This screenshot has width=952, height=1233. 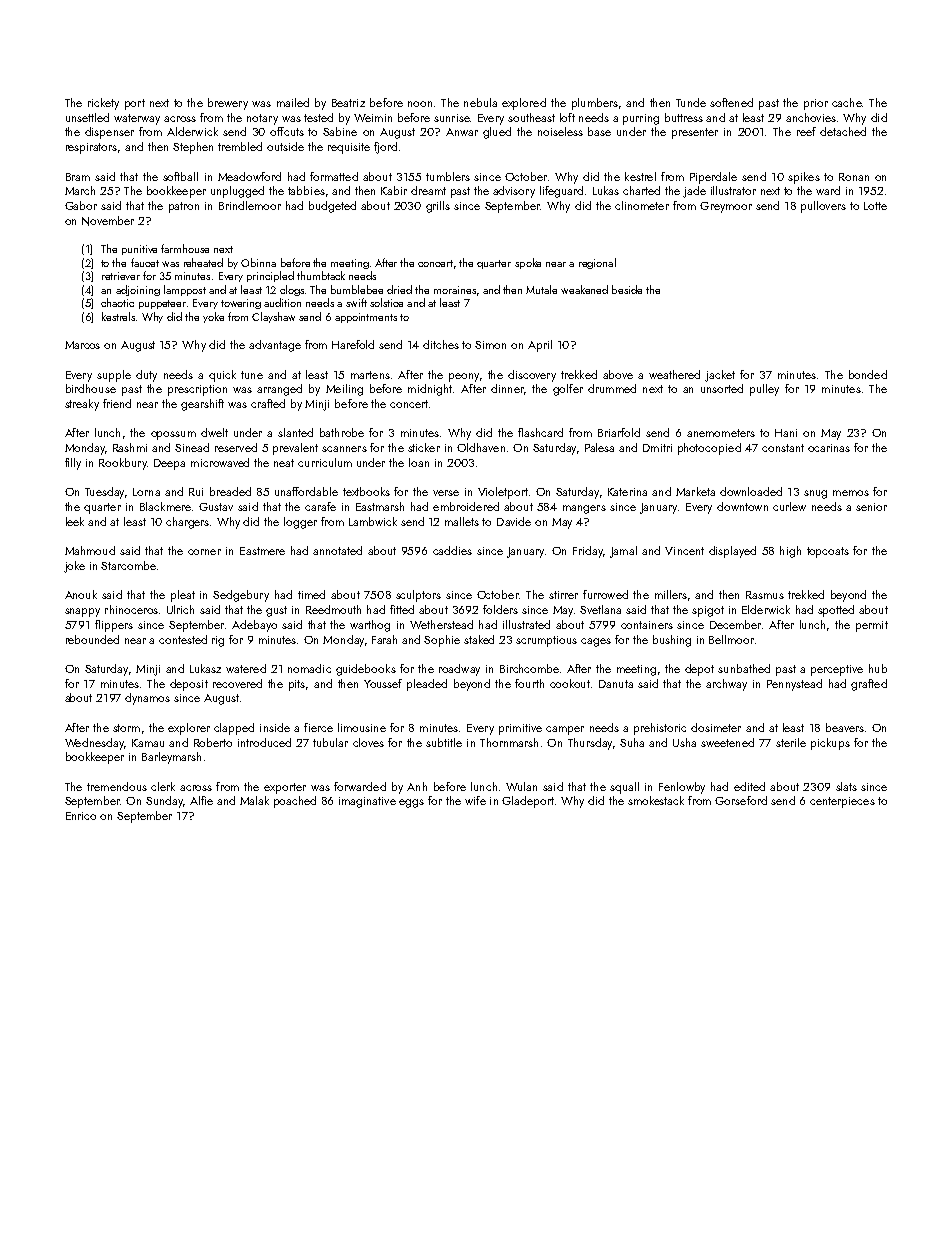 I want to click on cache, so click(x=847, y=102).
